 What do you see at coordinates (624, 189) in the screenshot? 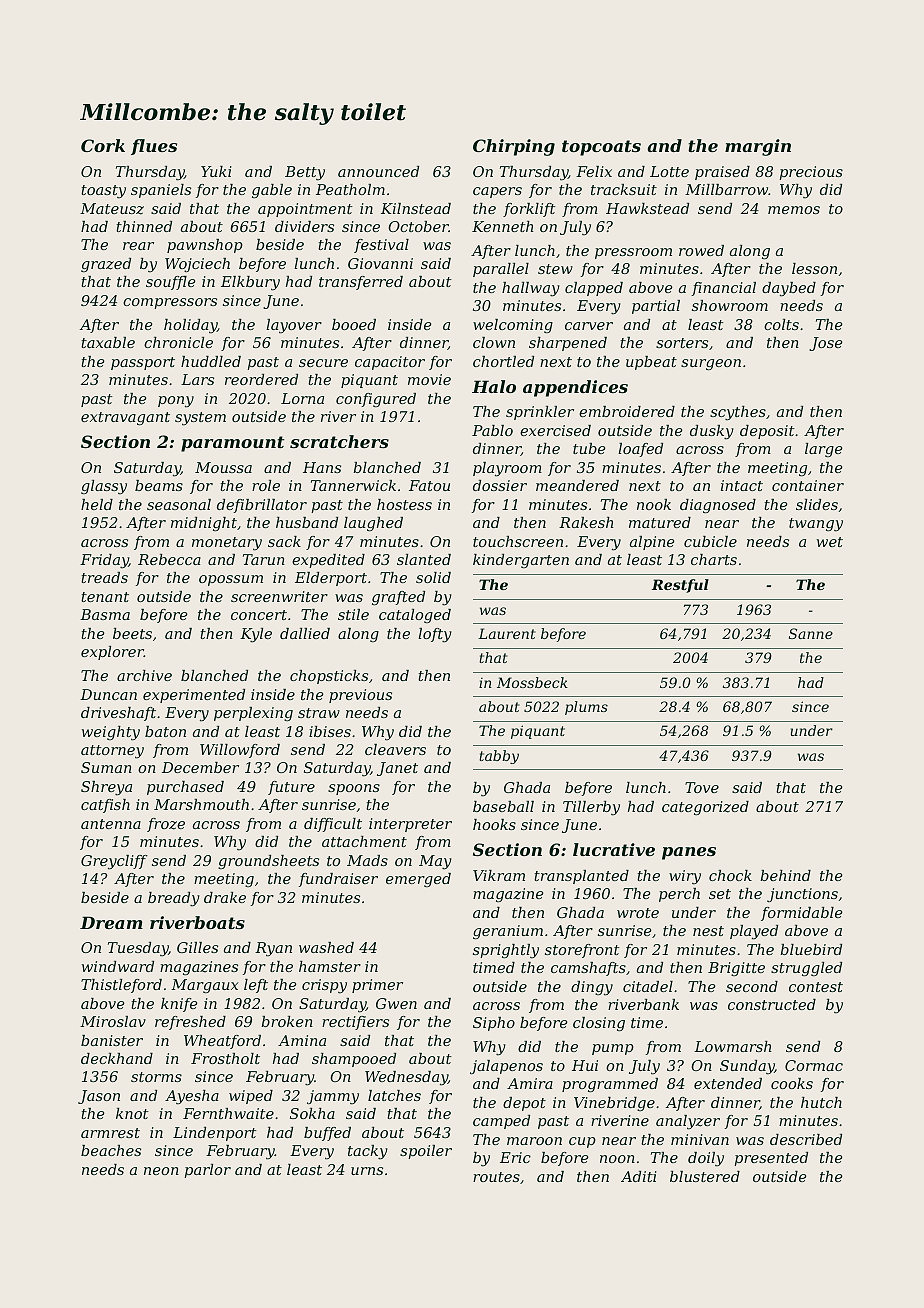
I see `tracksuit` at bounding box center [624, 189].
